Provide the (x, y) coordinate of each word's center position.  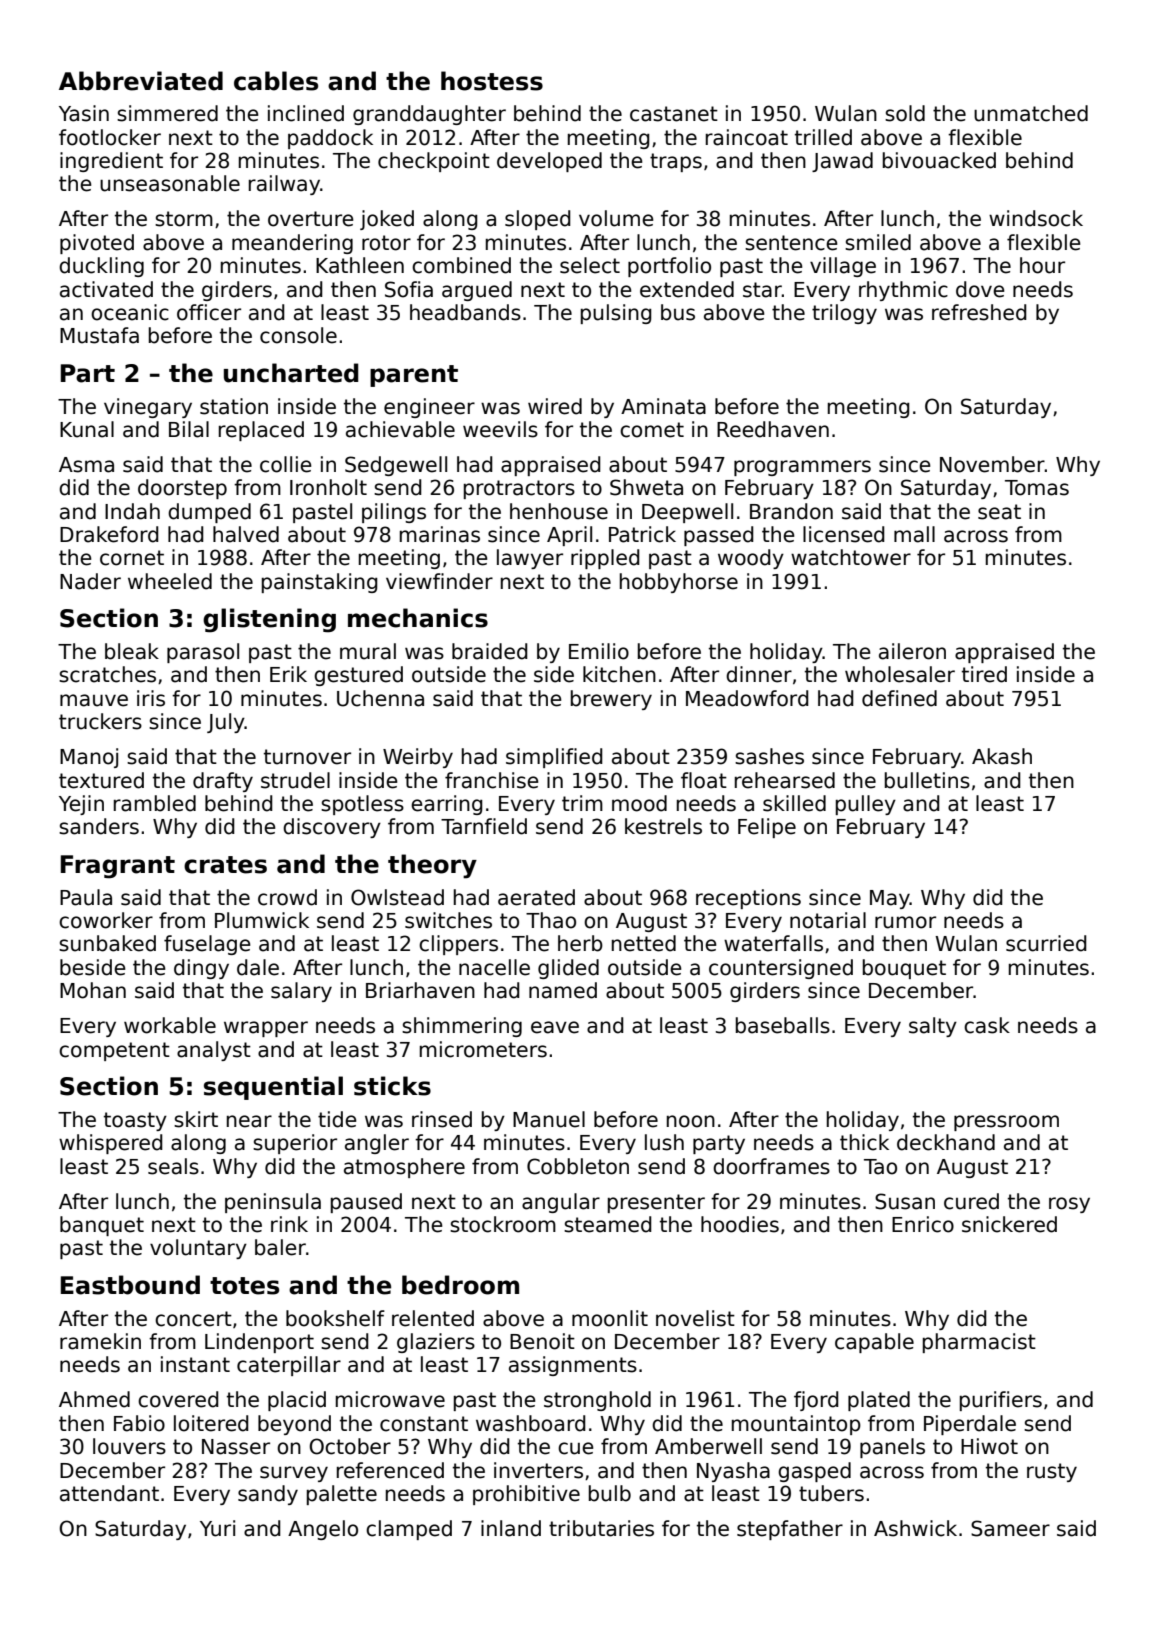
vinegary (148, 408)
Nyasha (733, 1472)
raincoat (747, 137)
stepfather (790, 1530)
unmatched (1031, 113)
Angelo (323, 1530)
